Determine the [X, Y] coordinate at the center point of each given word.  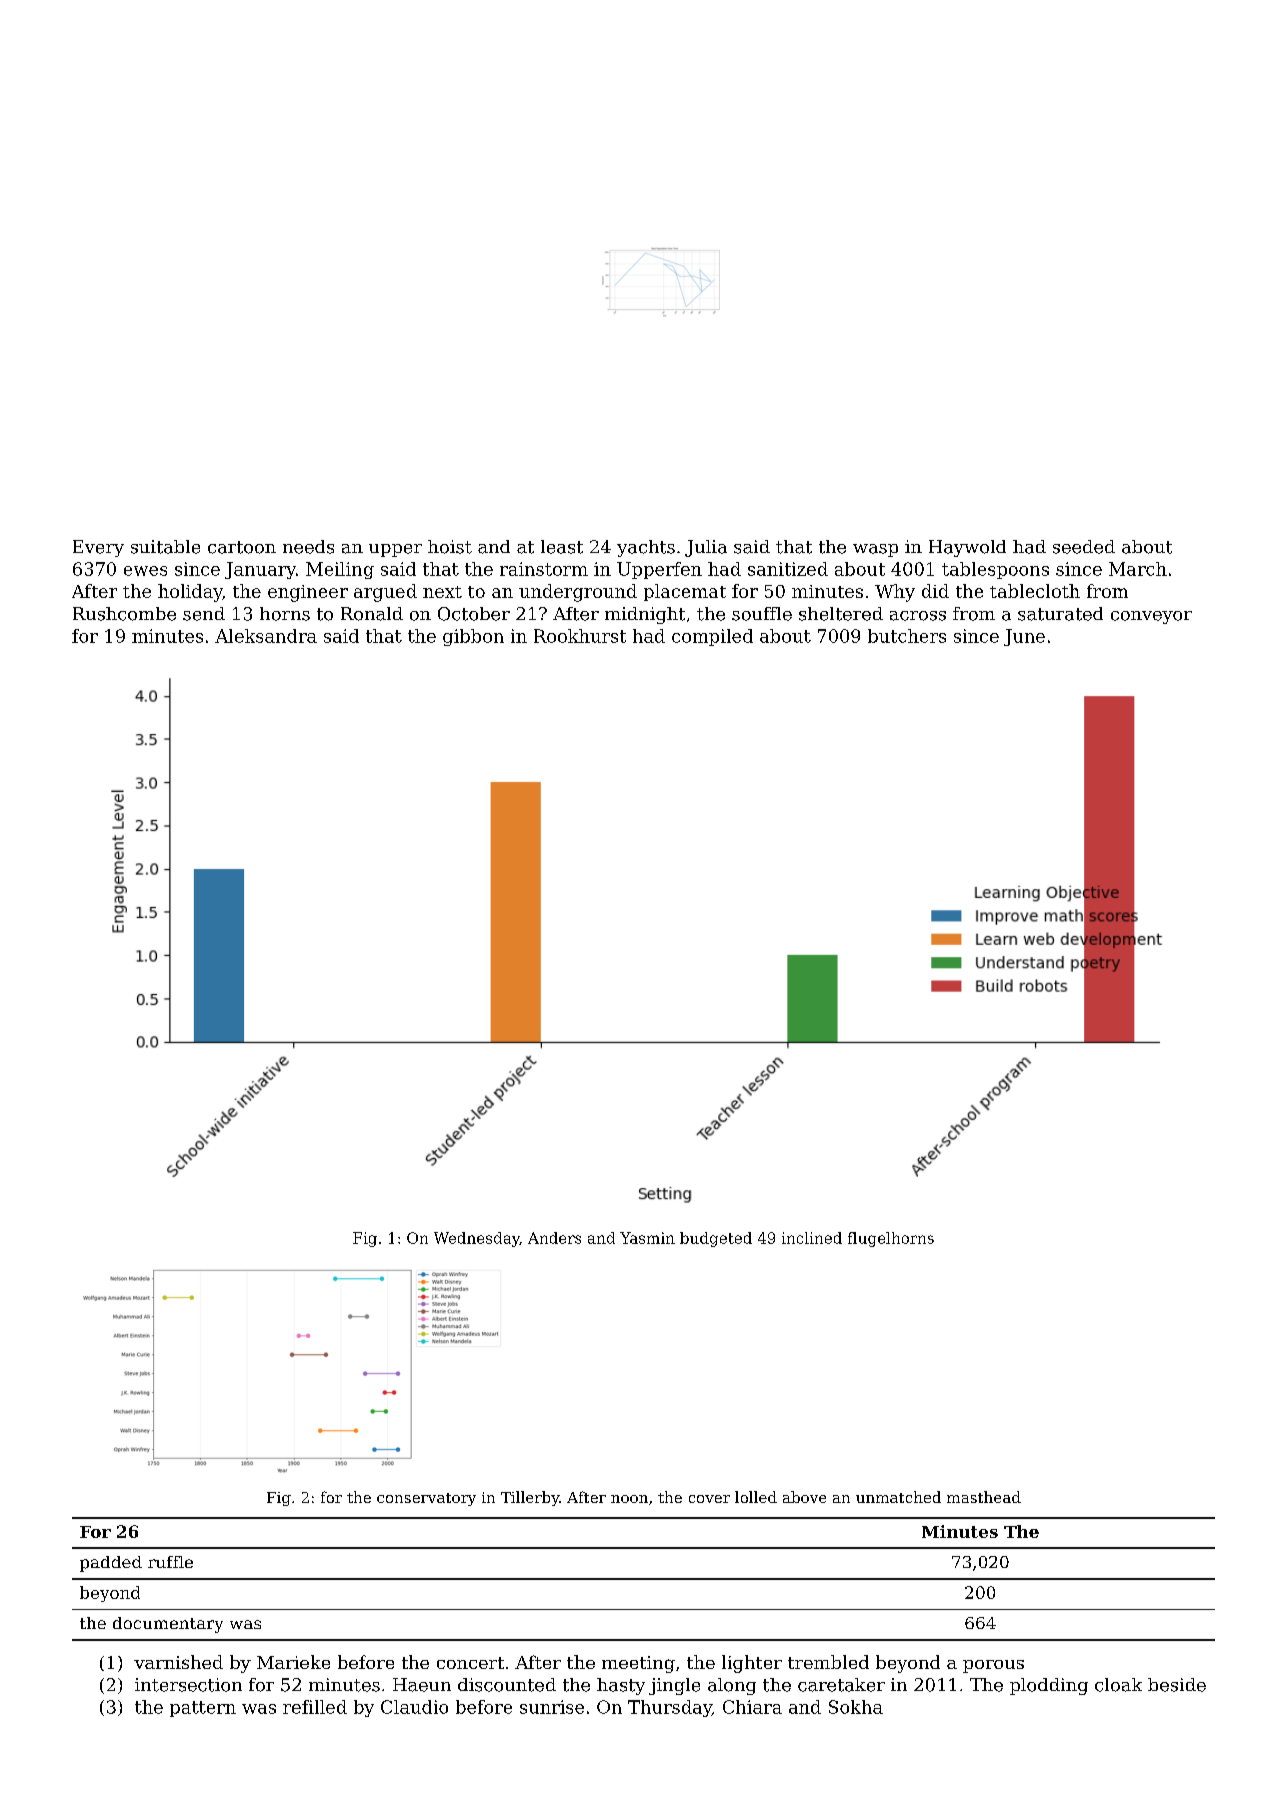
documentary [168, 1625]
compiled [712, 637]
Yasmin [647, 1238]
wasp [875, 550]
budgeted [716, 1239]
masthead [984, 1497]
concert [470, 1663]
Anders [554, 1238]
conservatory [426, 1499]
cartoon [242, 547]
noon [629, 1499]
